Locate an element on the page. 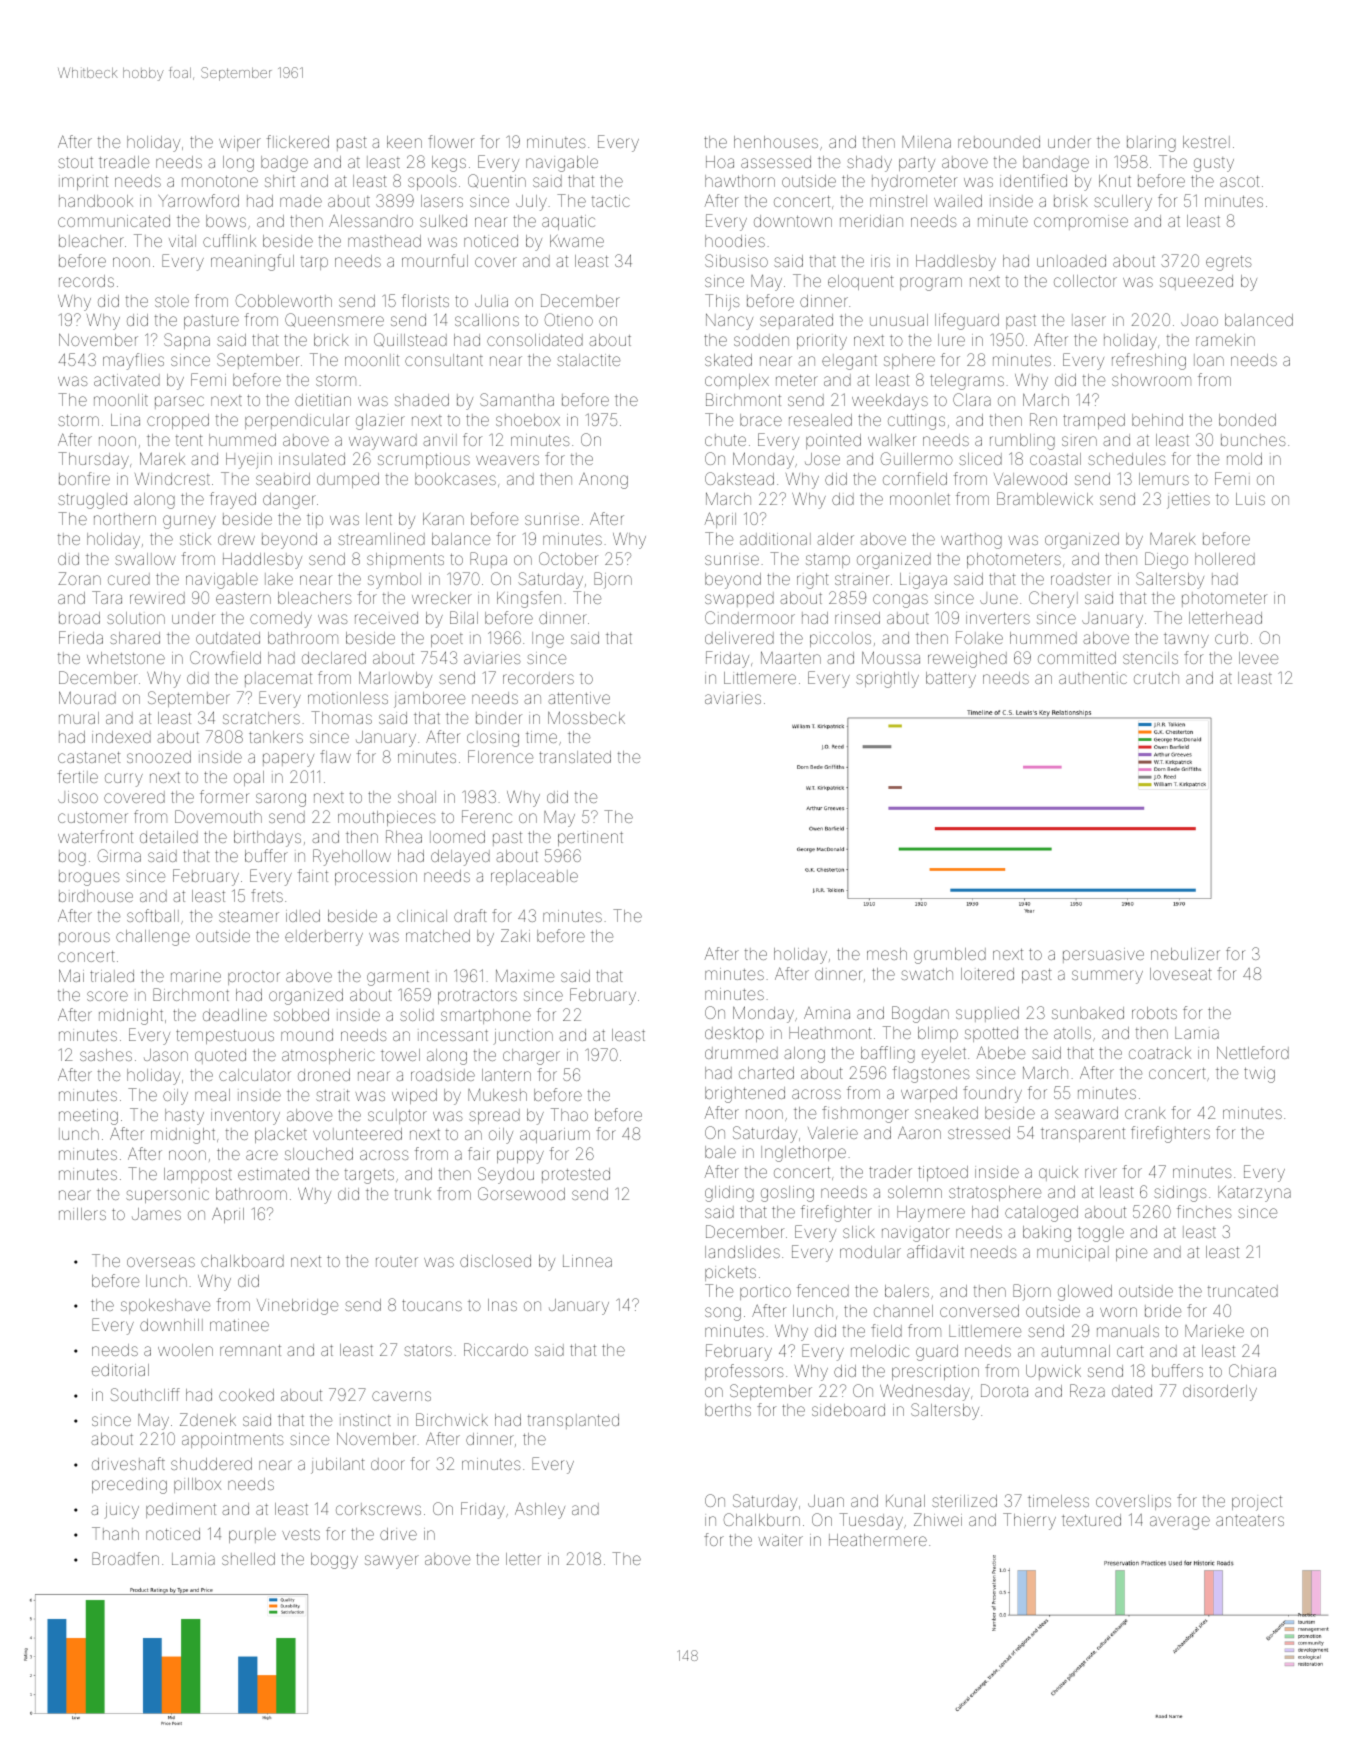 This image has width=1352, height=1749. Sibusiso is located at coordinates (736, 260).
